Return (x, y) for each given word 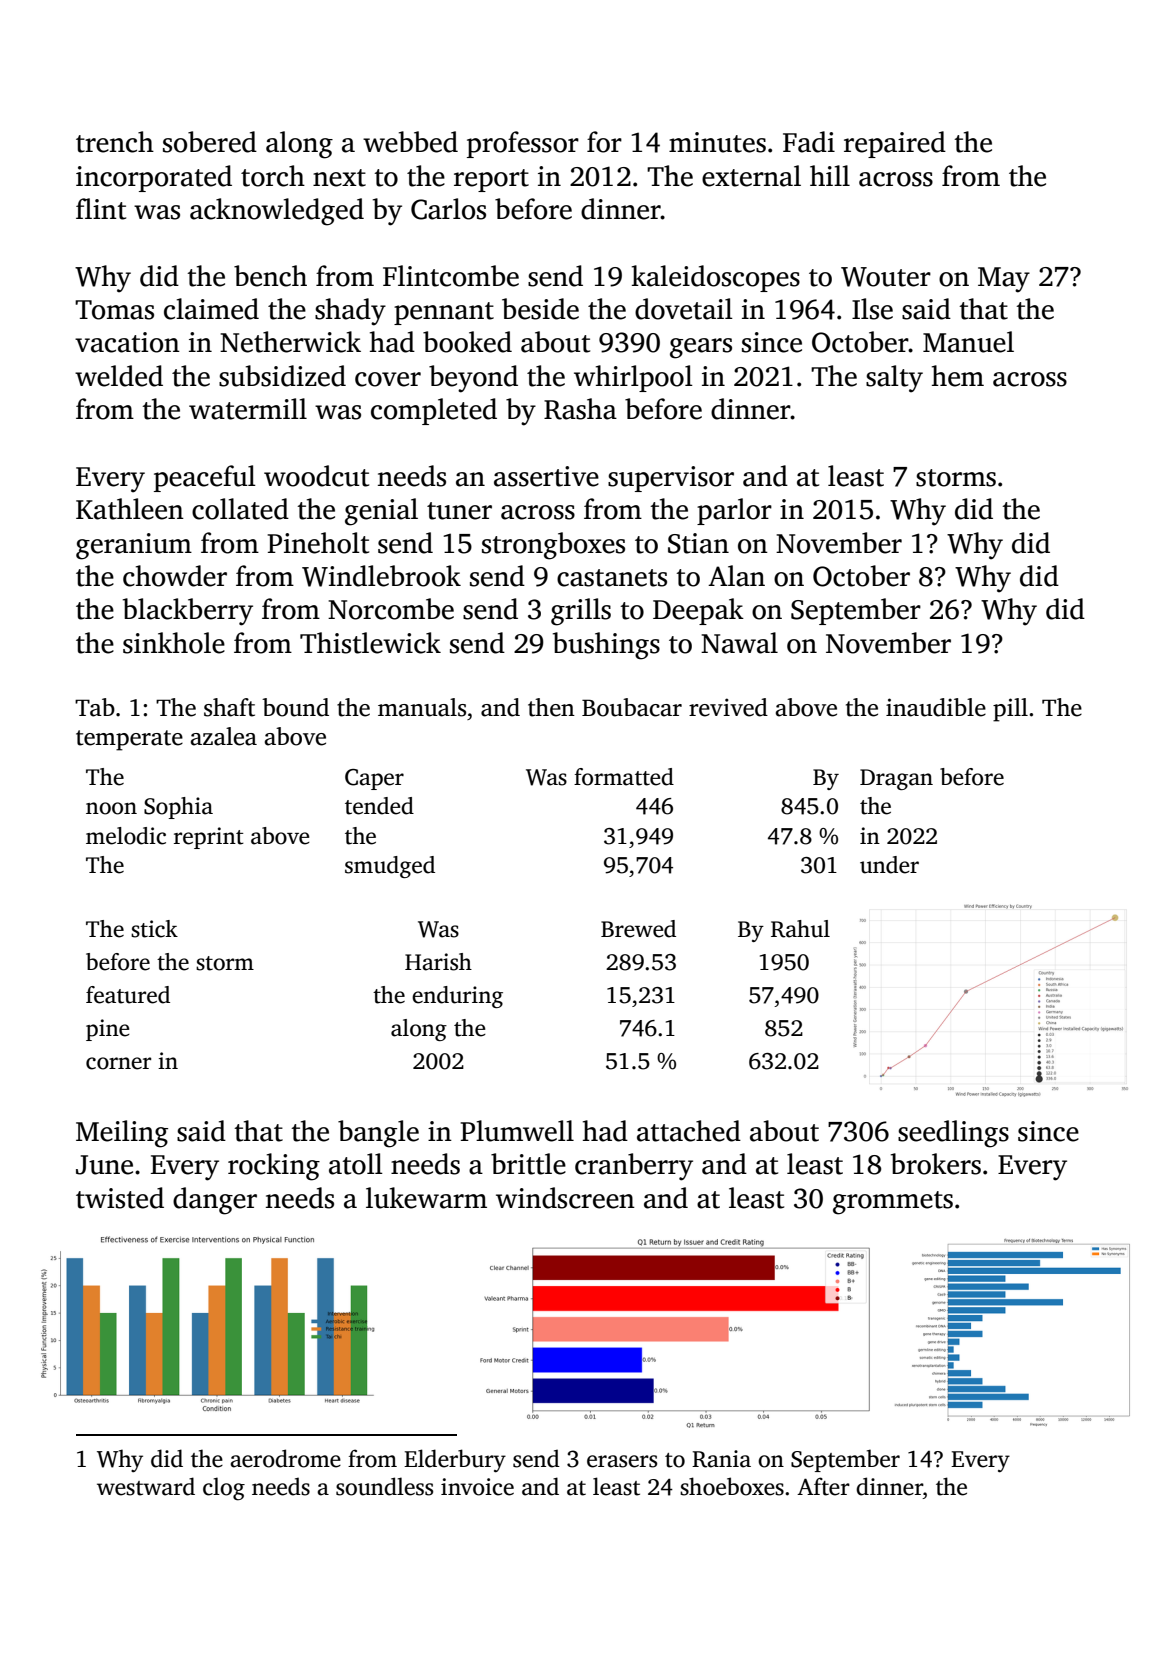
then (551, 707)
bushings (606, 646)
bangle (378, 1134)
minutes (717, 142)
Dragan (896, 779)
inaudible (936, 707)
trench (115, 142)
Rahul (800, 929)
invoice (477, 1487)
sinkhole (174, 643)
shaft (229, 707)
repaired (895, 144)
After (823, 1486)
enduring (457, 997)
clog (224, 1489)
